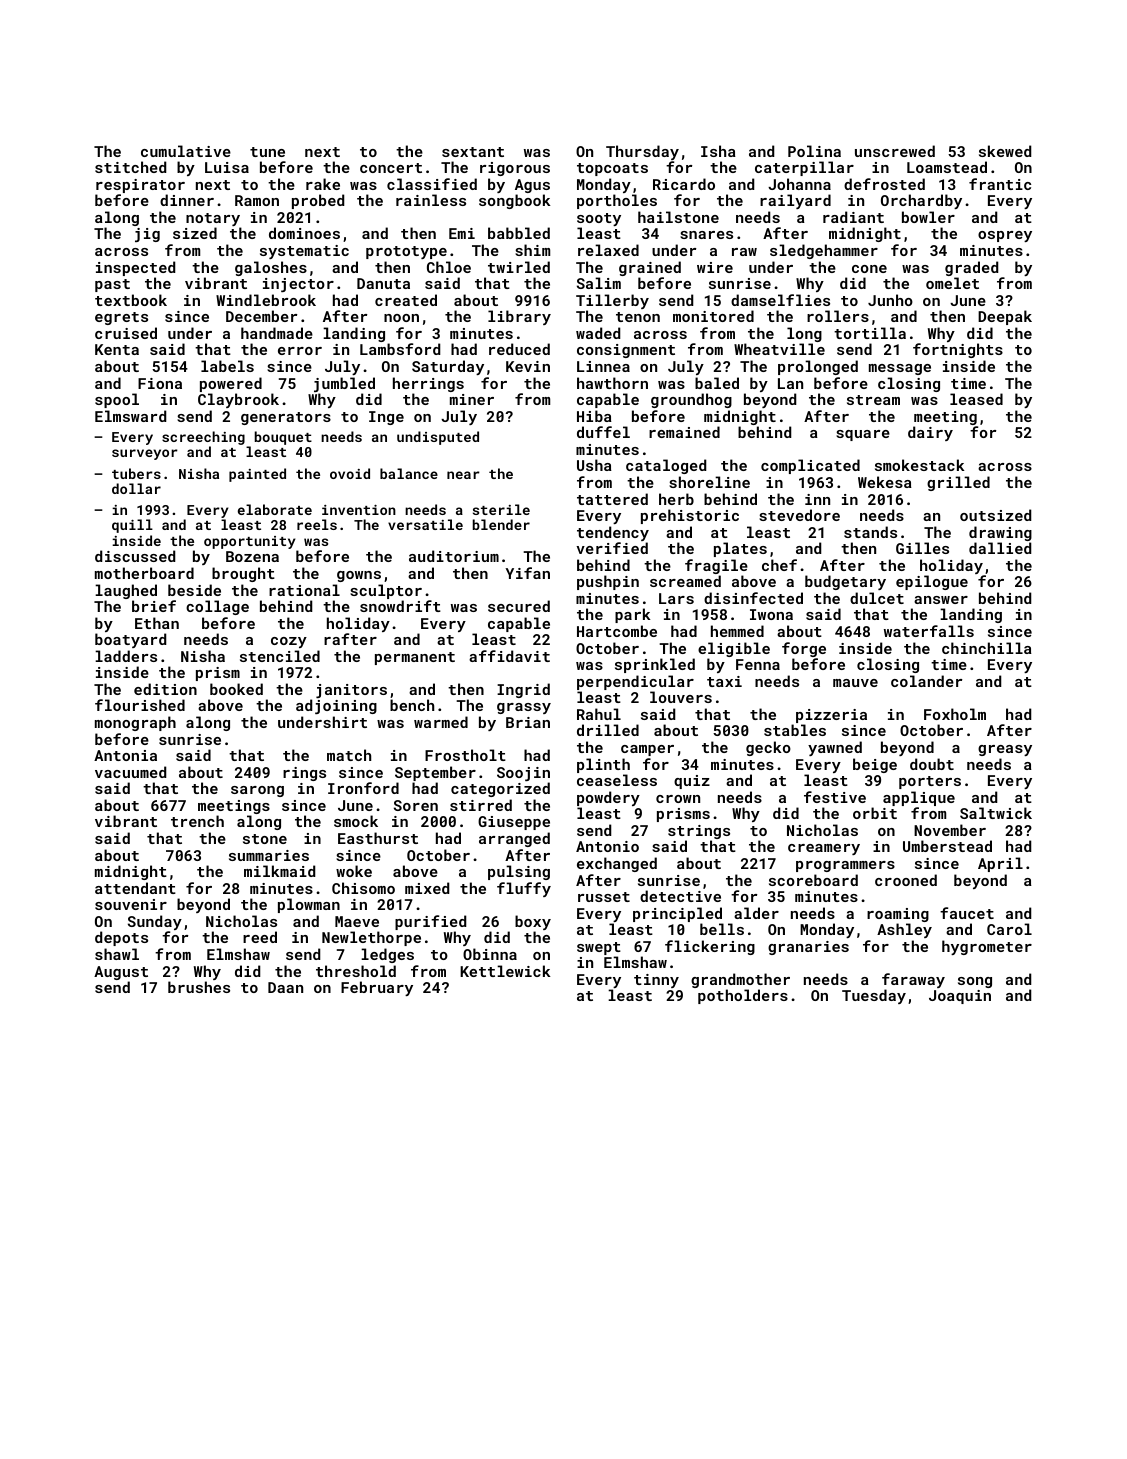 The image size is (1127, 1459). I want to click on doubt, so click(932, 764).
